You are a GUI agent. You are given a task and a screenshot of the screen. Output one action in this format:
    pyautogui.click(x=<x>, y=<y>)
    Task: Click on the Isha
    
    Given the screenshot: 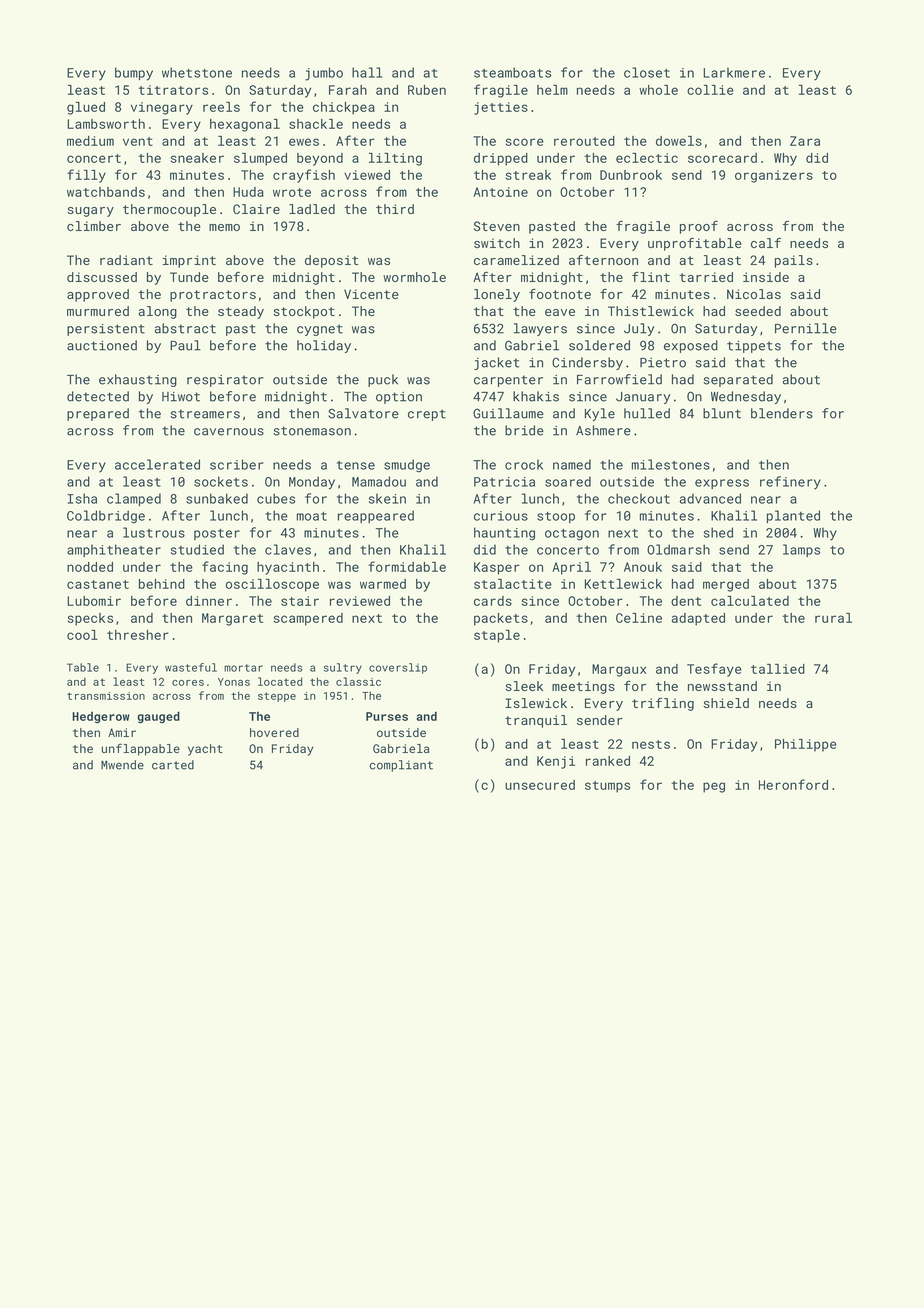 What is the action you would take?
    pyautogui.click(x=82, y=498)
